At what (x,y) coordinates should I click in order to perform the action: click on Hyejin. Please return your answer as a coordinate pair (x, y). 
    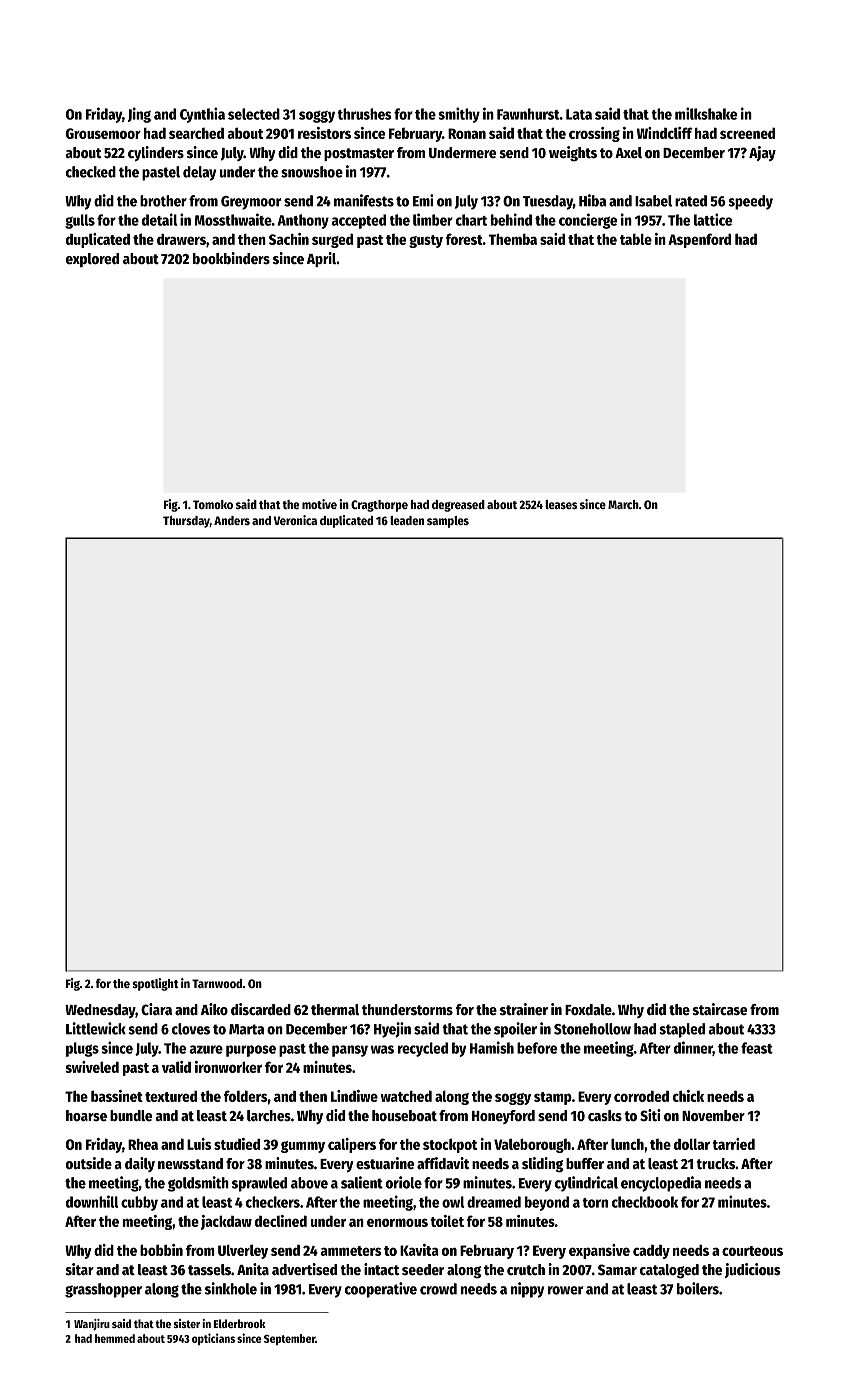
    Looking at the image, I should click on (392, 1030).
